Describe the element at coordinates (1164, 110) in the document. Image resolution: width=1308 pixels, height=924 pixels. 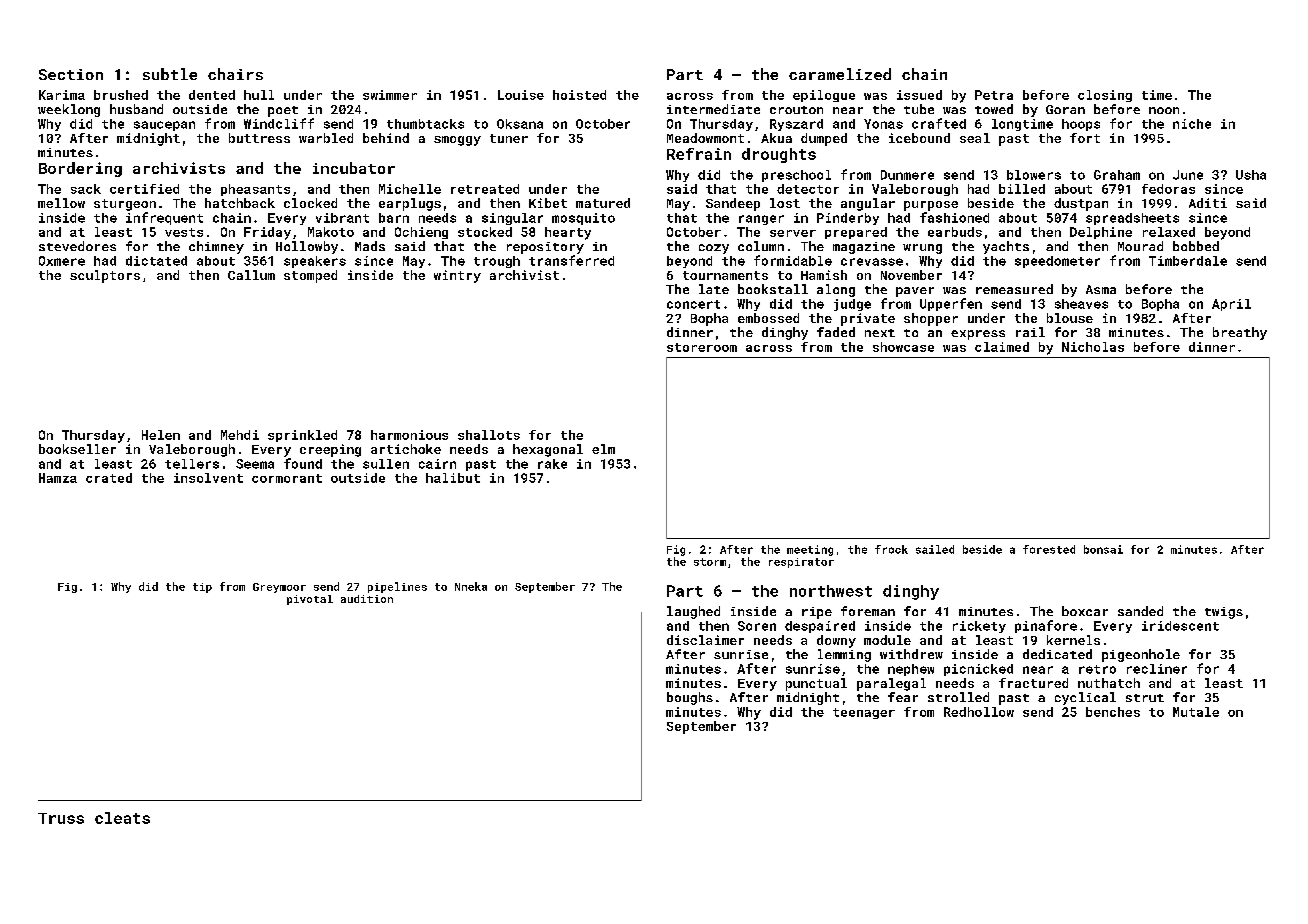
I see `noon` at that location.
